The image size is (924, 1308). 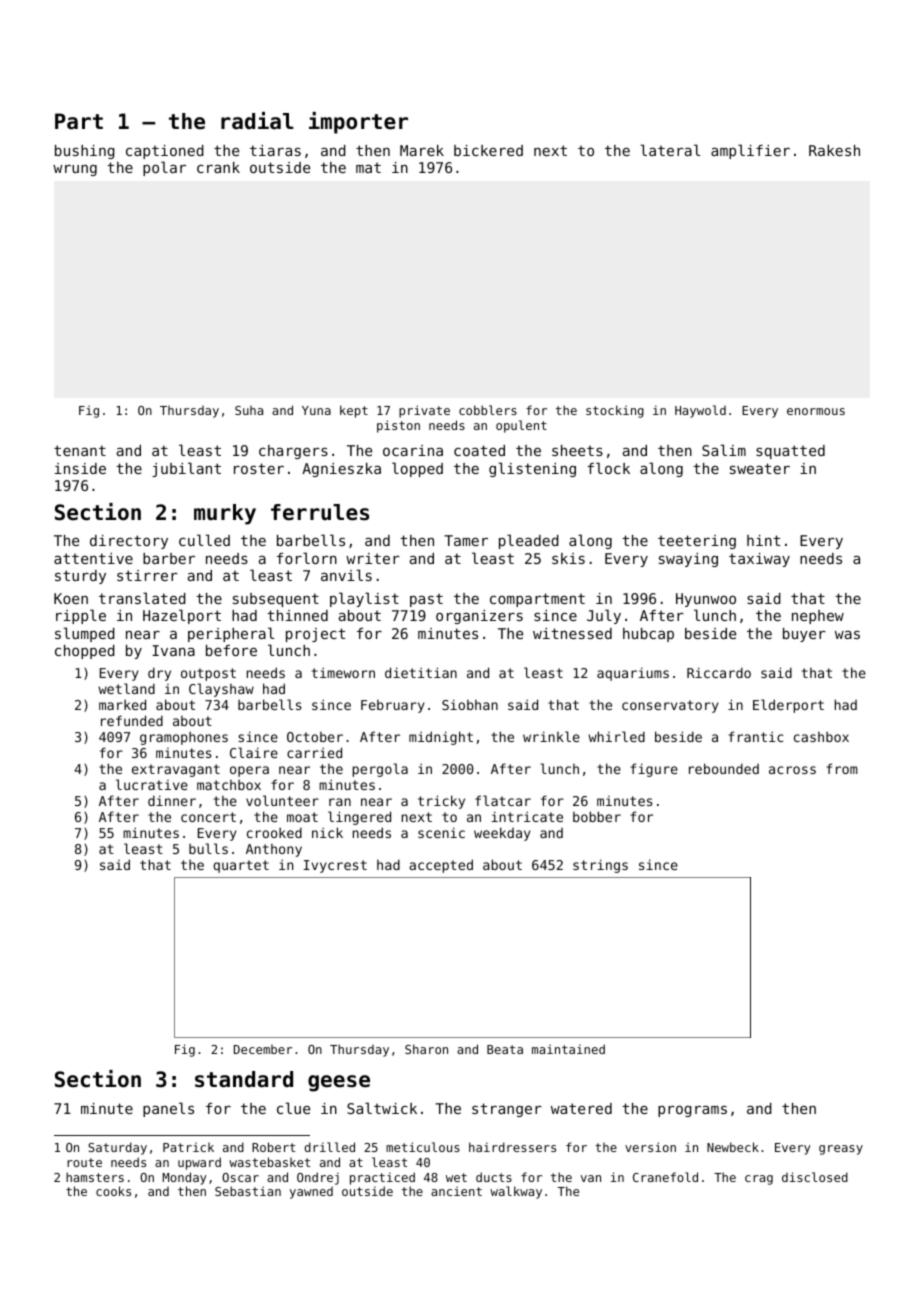 What do you see at coordinates (488, 410) in the image?
I see `cobblers` at bounding box center [488, 410].
